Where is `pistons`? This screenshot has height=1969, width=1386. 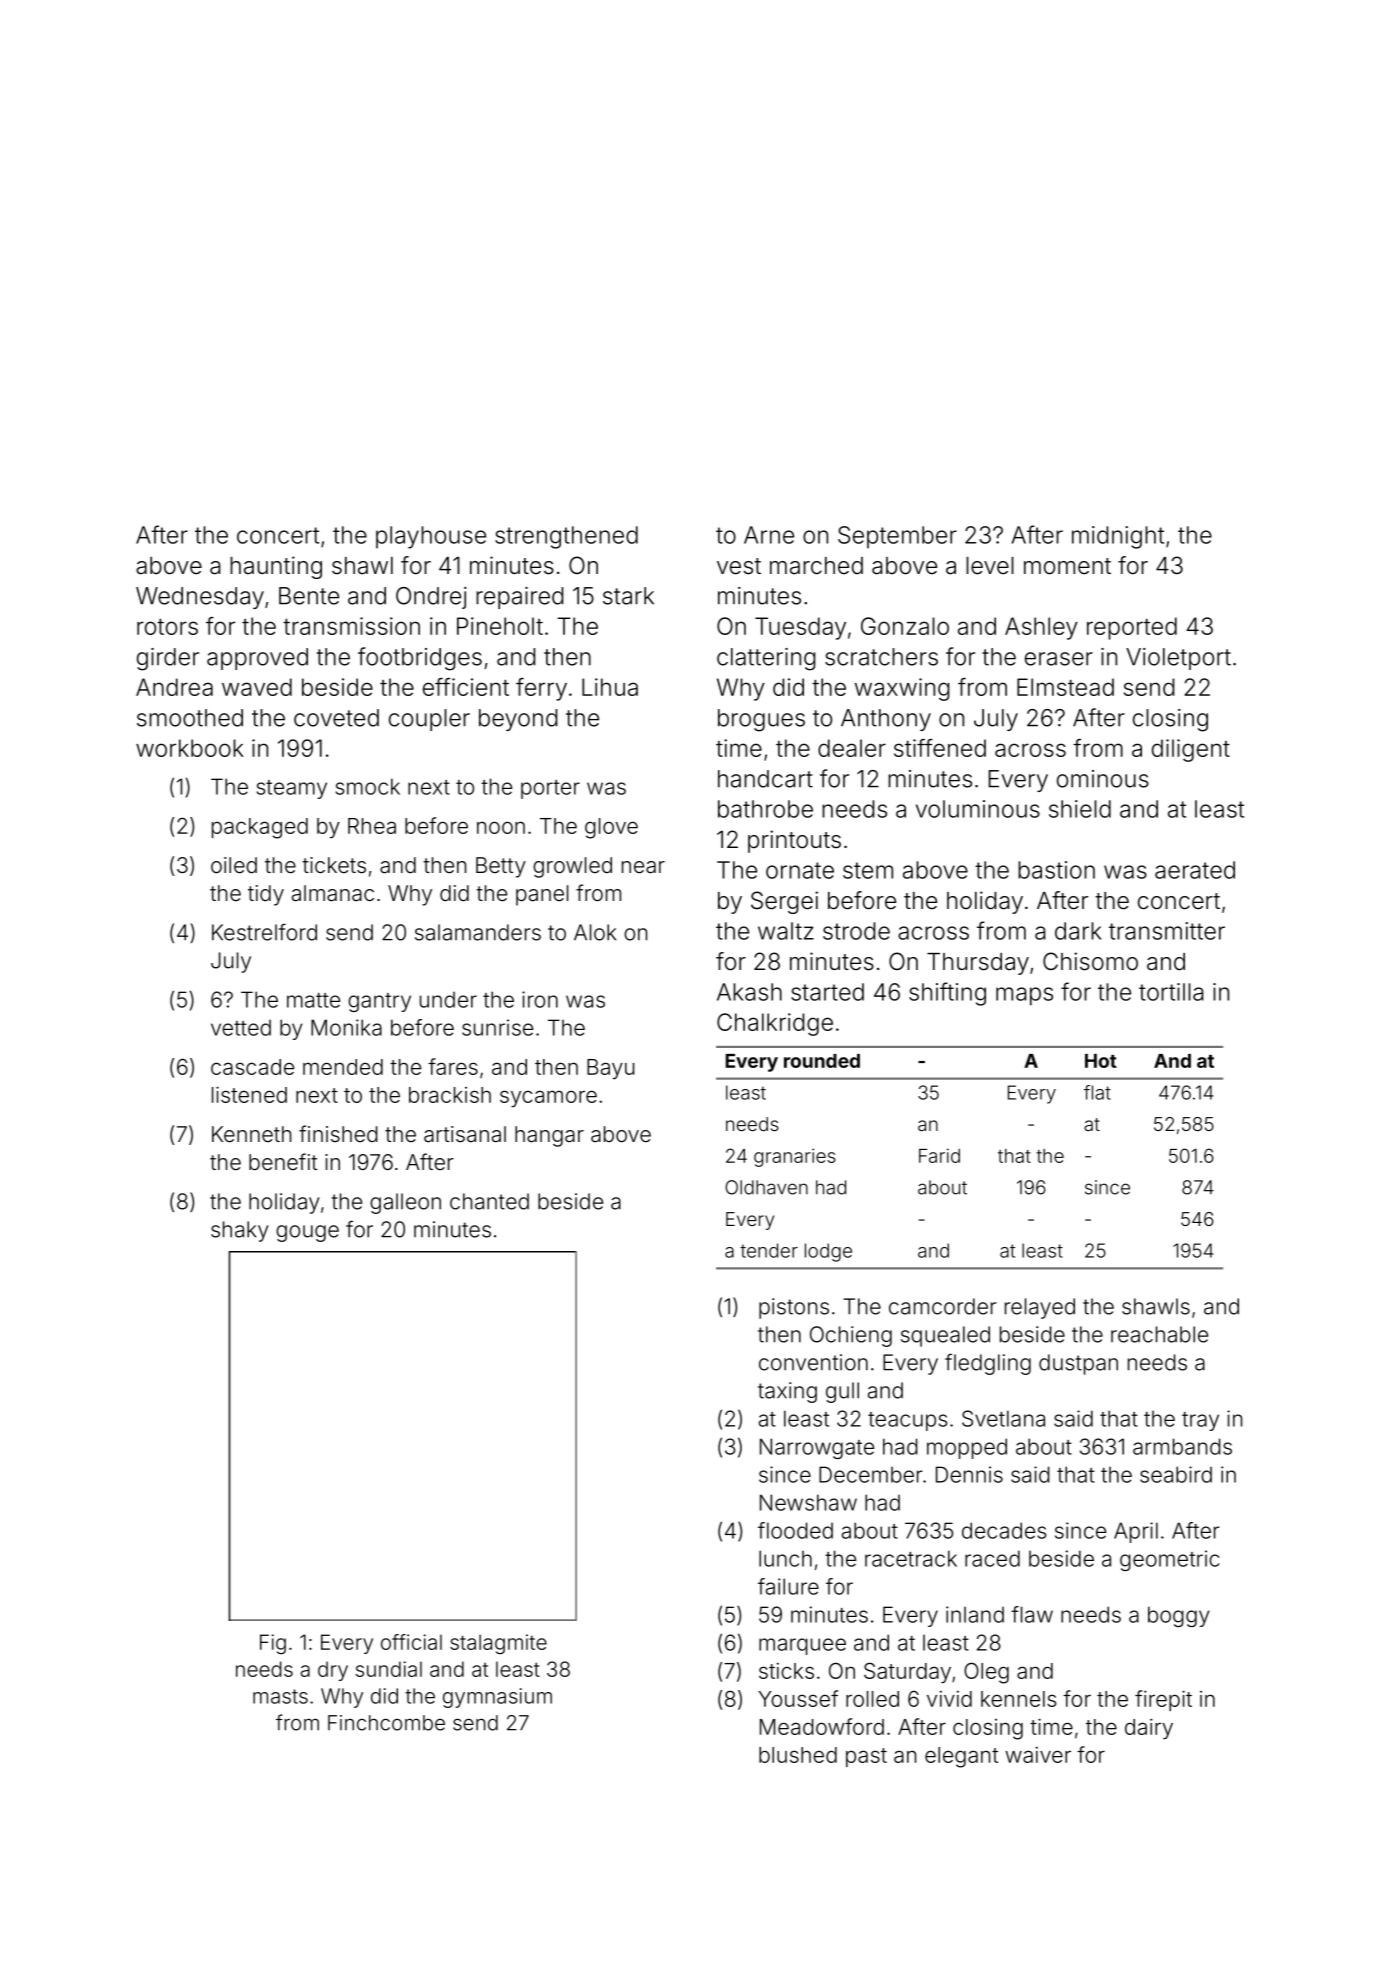
pistons is located at coordinates (794, 1308).
